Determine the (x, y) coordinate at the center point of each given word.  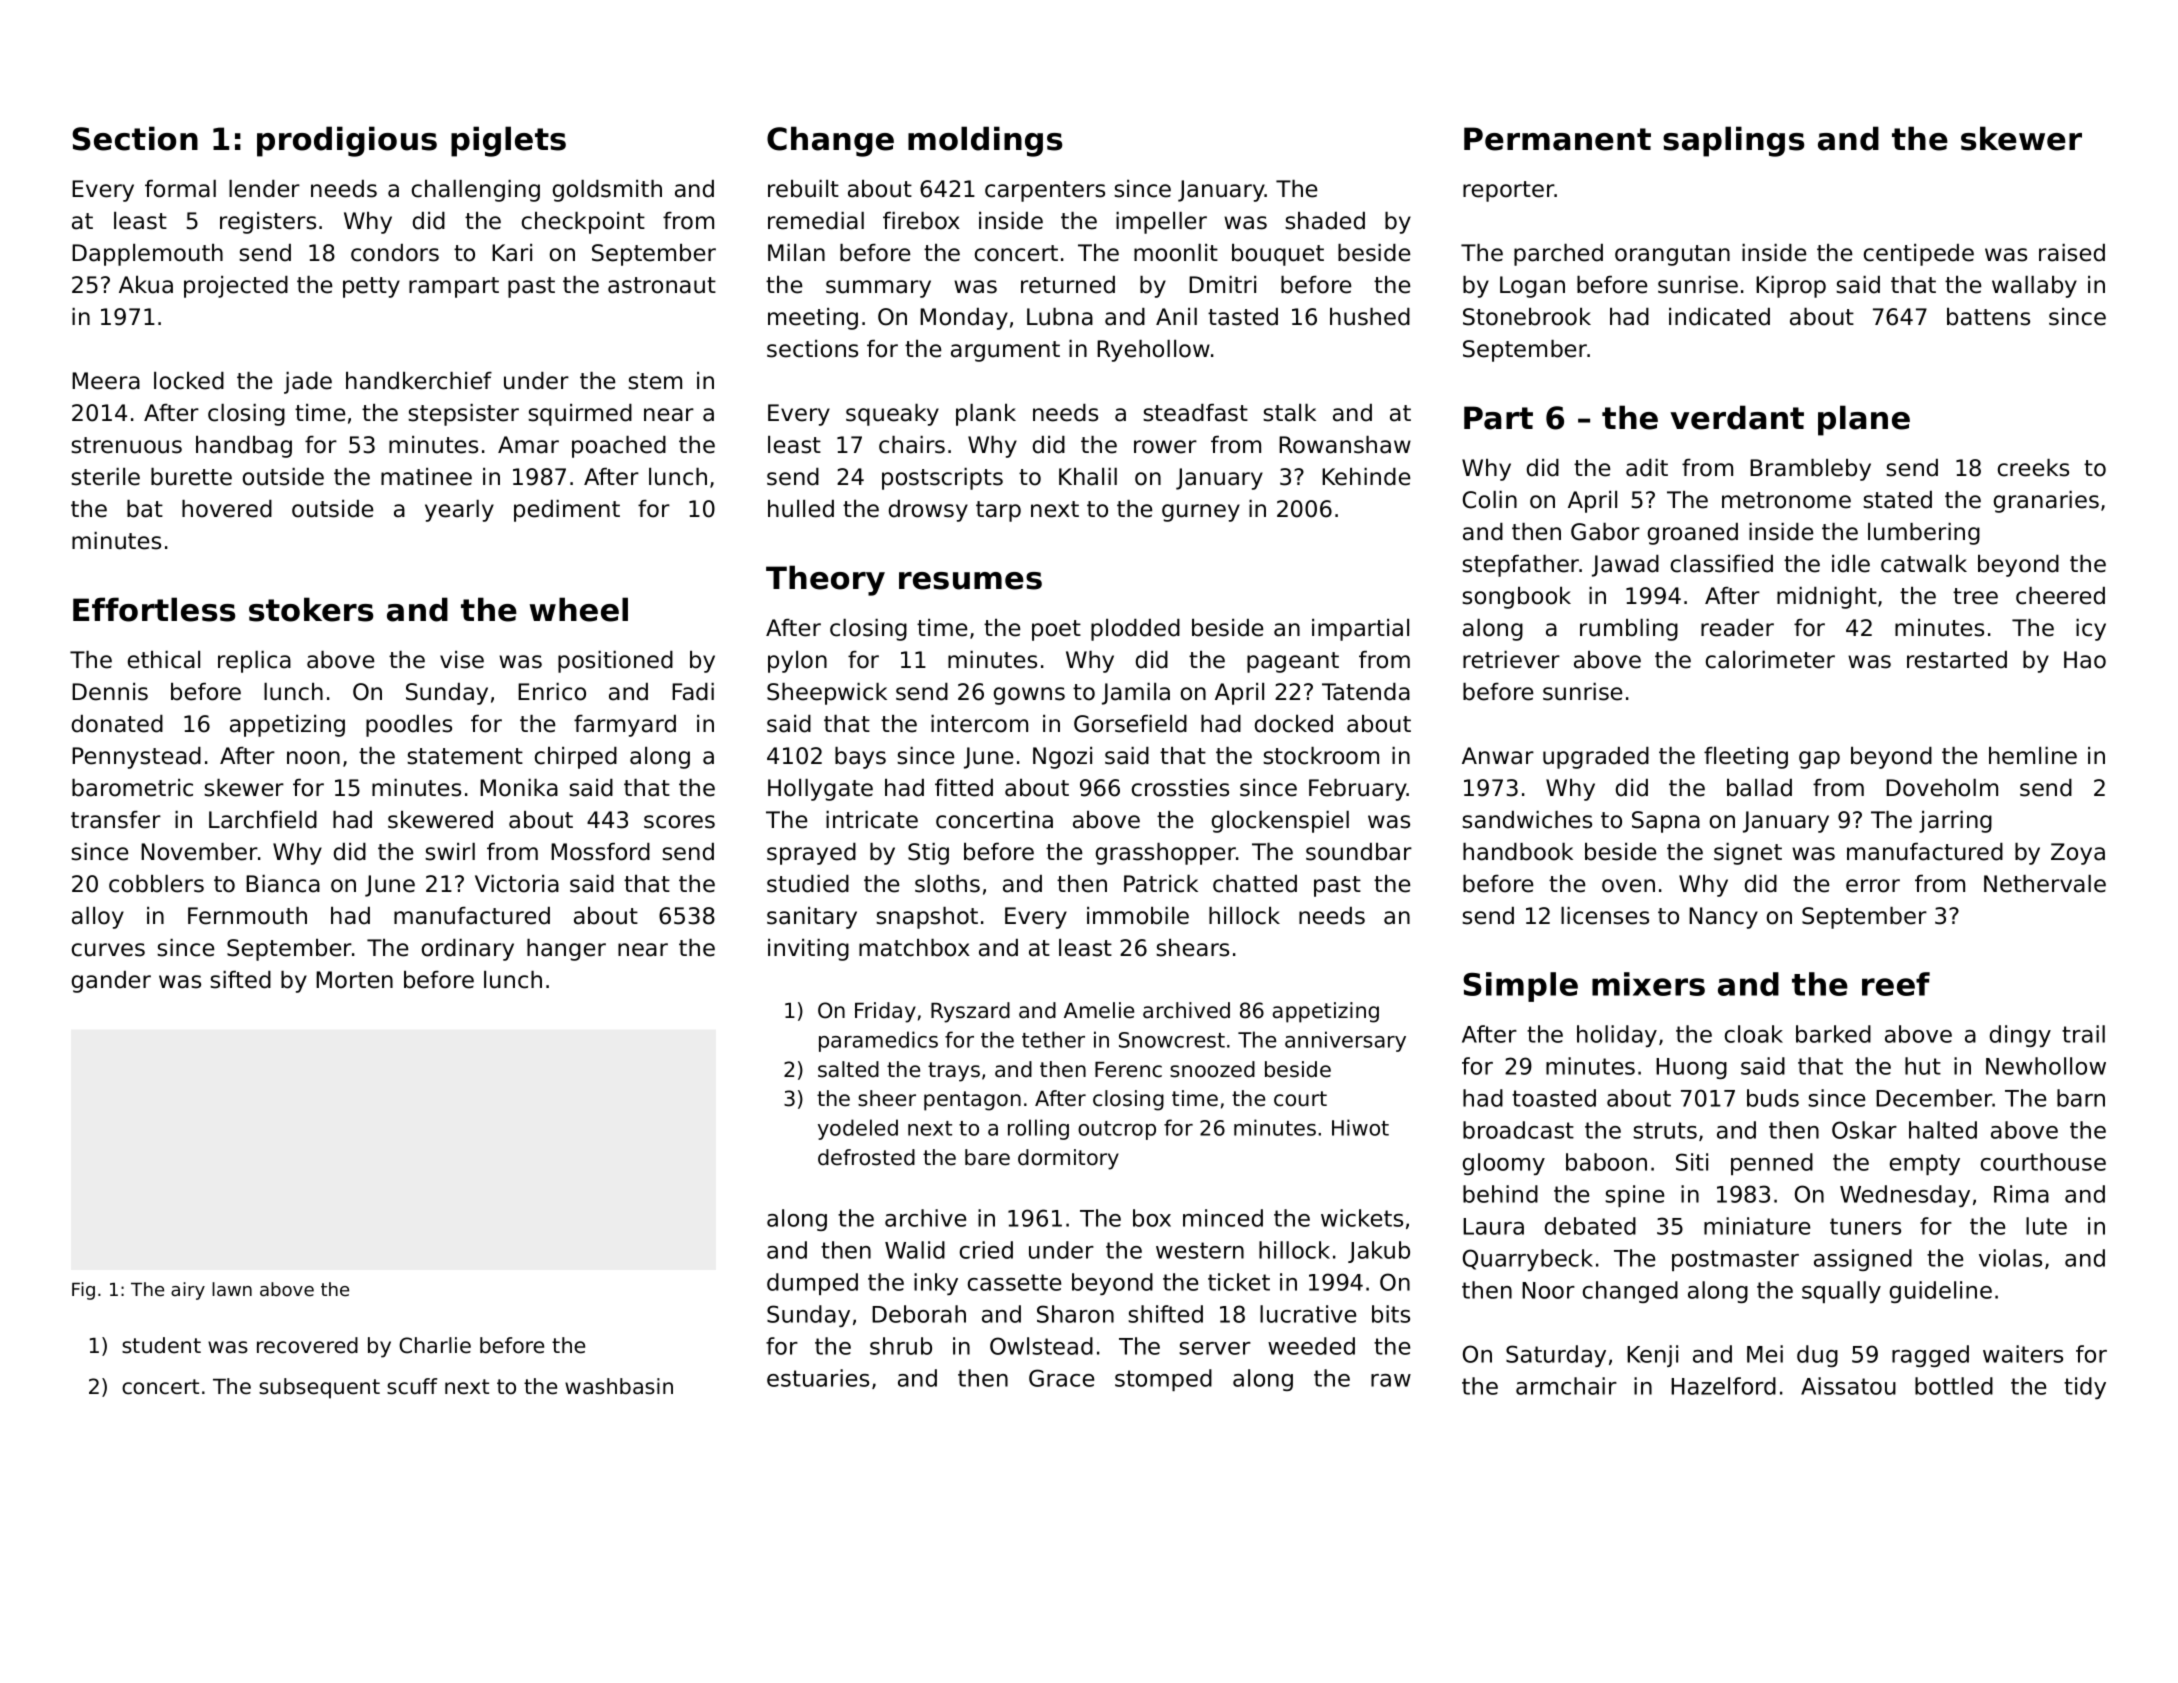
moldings (985, 141)
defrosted (866, 1157)
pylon (797, 662)
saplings (1733, 141)
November (199, 852)
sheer (887, 1098)
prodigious (347, 141)
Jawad (1625, 566)
